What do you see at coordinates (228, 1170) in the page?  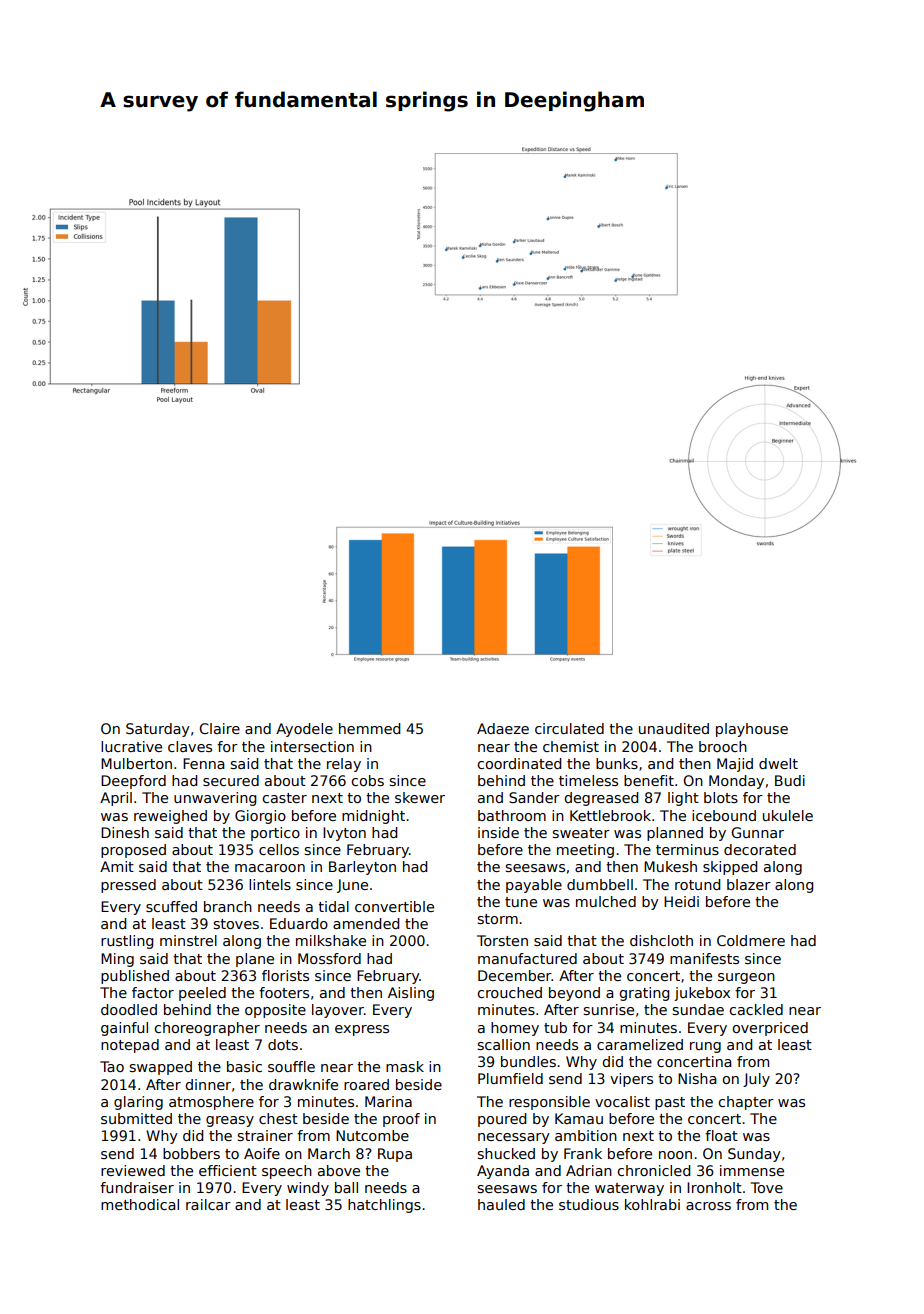 I see `efficient` at bounding box center [228, 1170].
